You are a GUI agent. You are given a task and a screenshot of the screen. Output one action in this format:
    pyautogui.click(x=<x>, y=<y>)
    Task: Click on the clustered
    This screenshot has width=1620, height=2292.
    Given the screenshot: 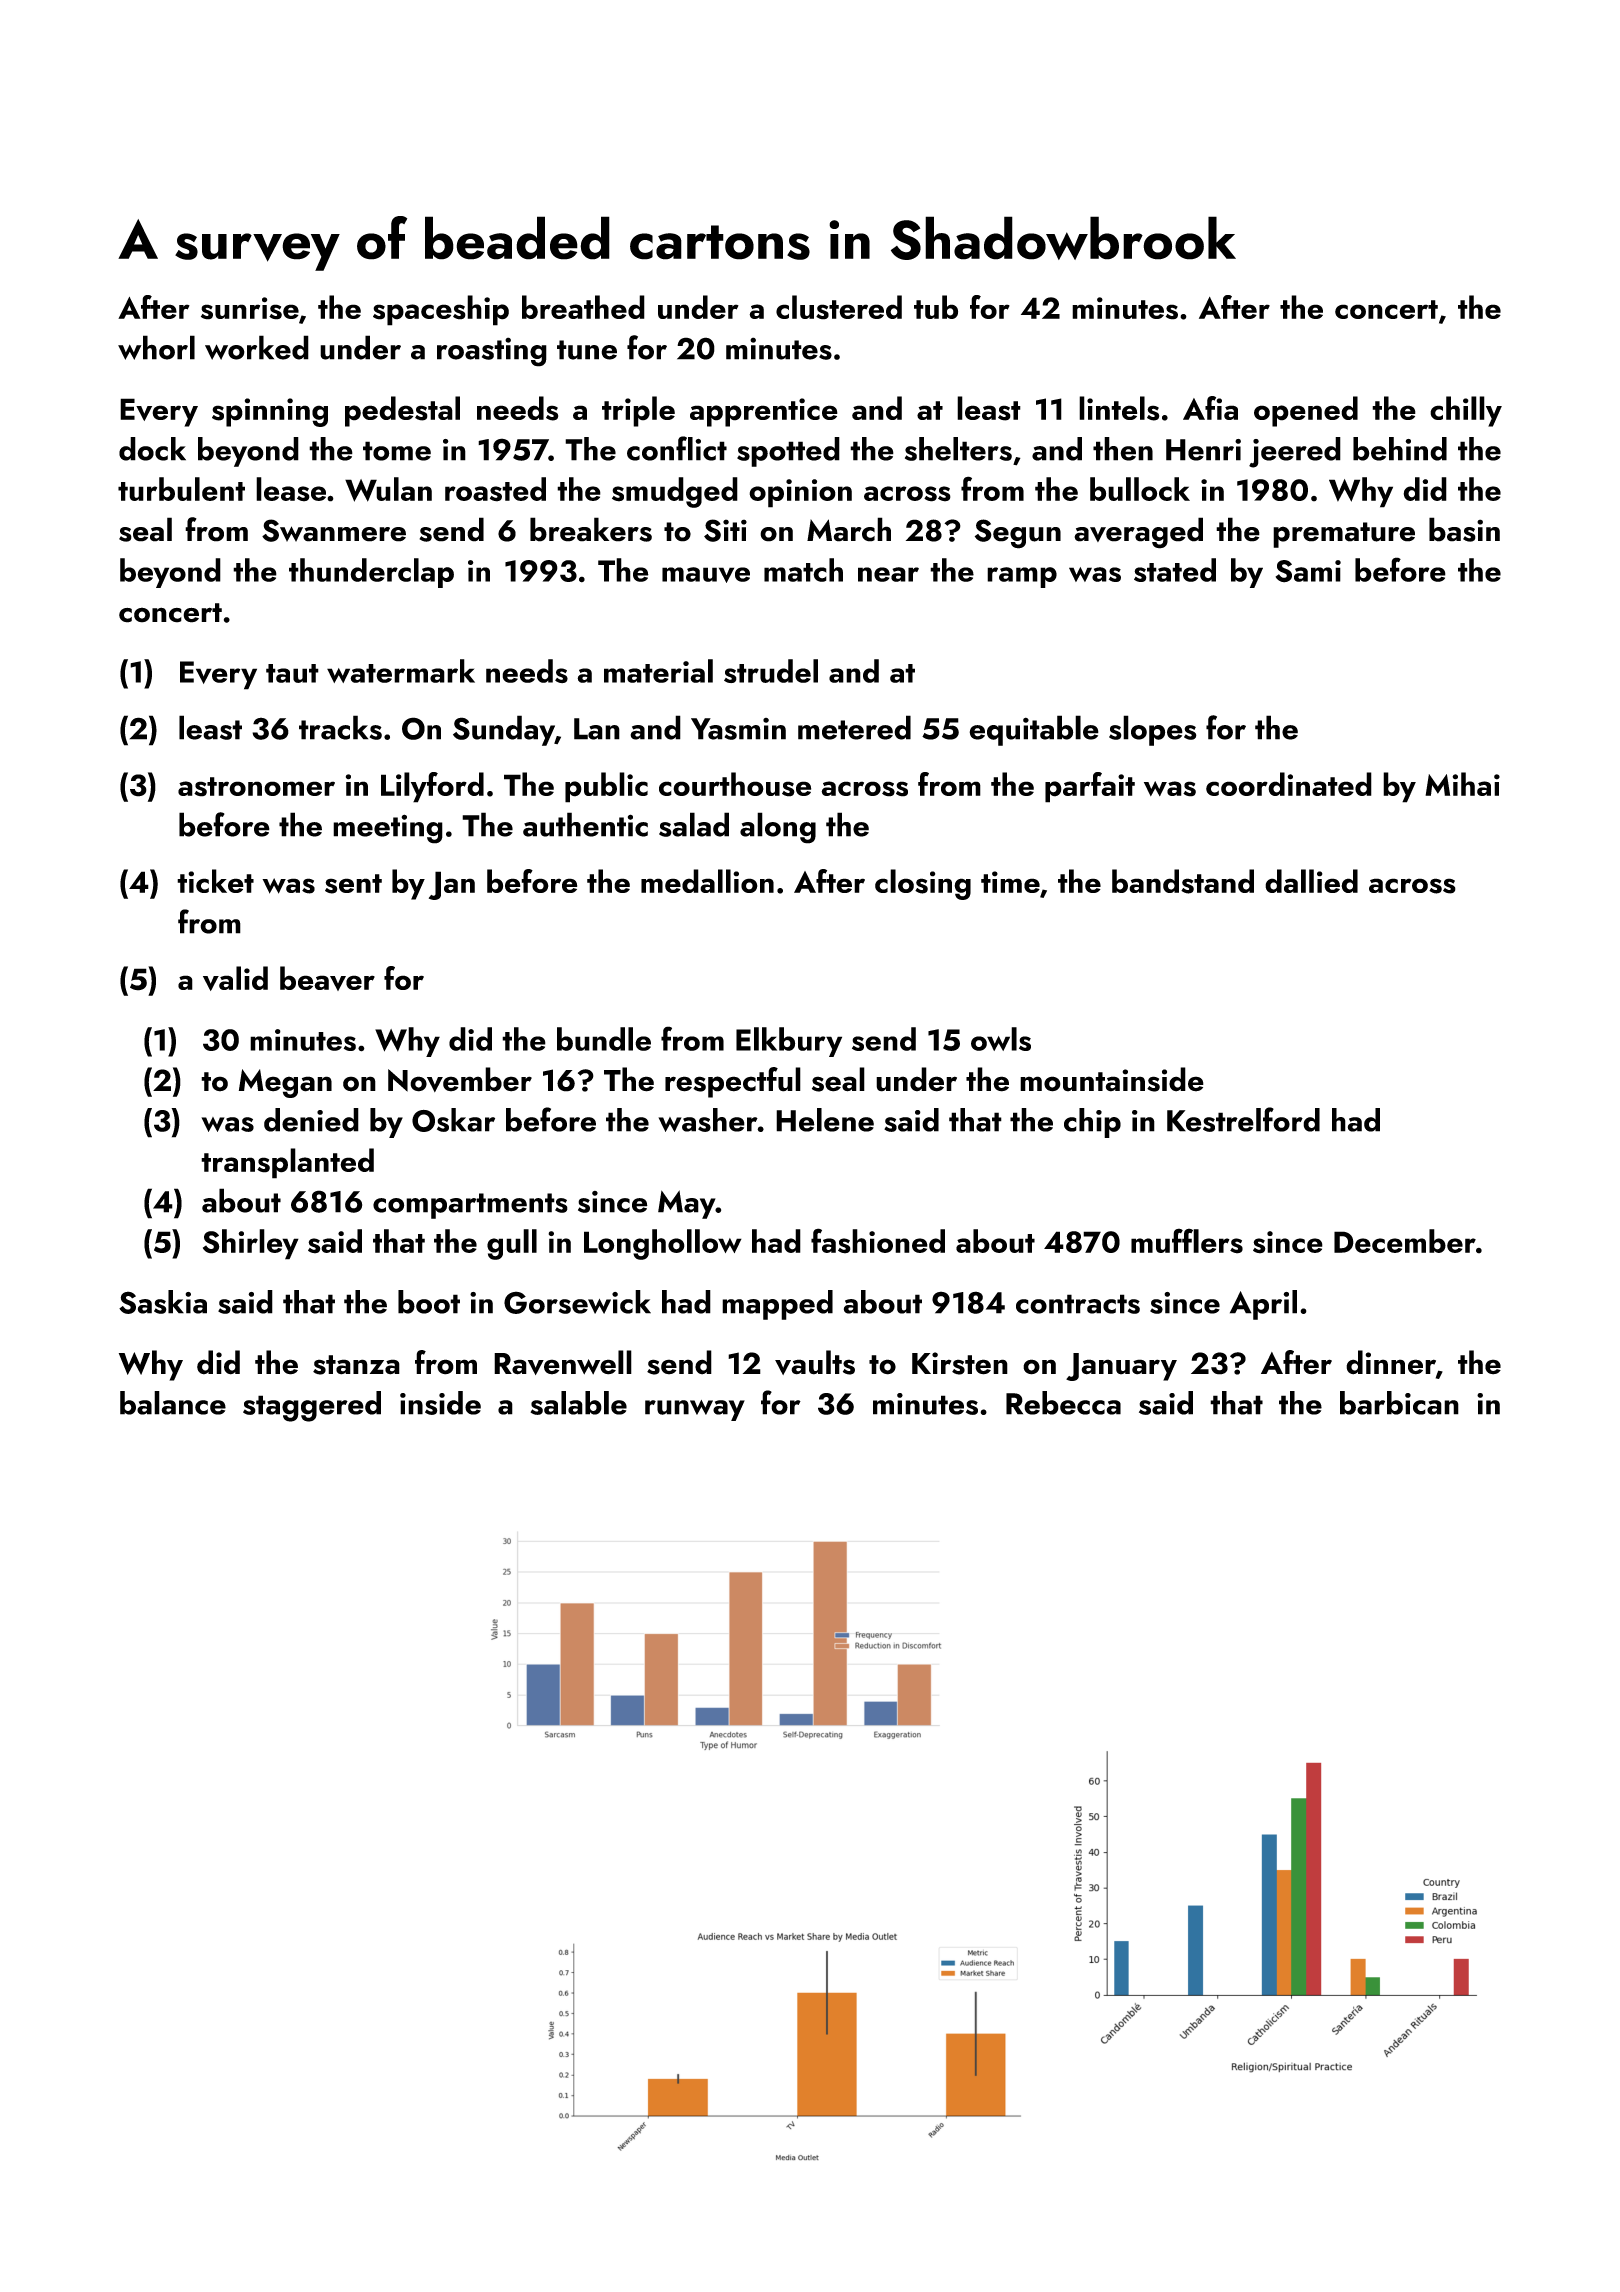 What is the action you would take?
    pyautogui.click(x=839, y=307)
